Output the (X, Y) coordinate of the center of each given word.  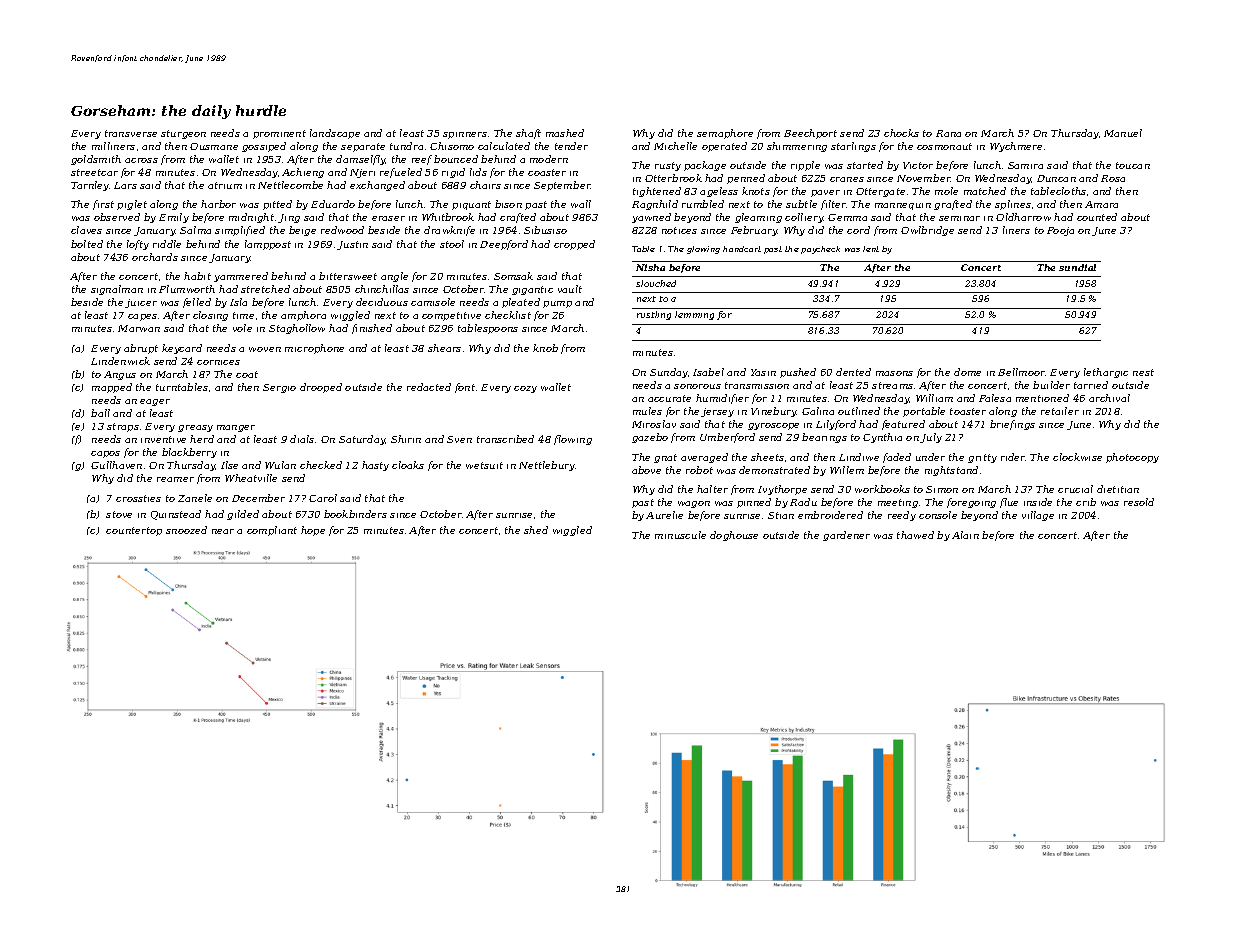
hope (313, 531)
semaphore (725, 134)
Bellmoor (1022, 372)
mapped (112, 388)
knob (545, 348)
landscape (335, 134)
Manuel (1123, 133)
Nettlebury (547, 466)
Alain (965, 535)
